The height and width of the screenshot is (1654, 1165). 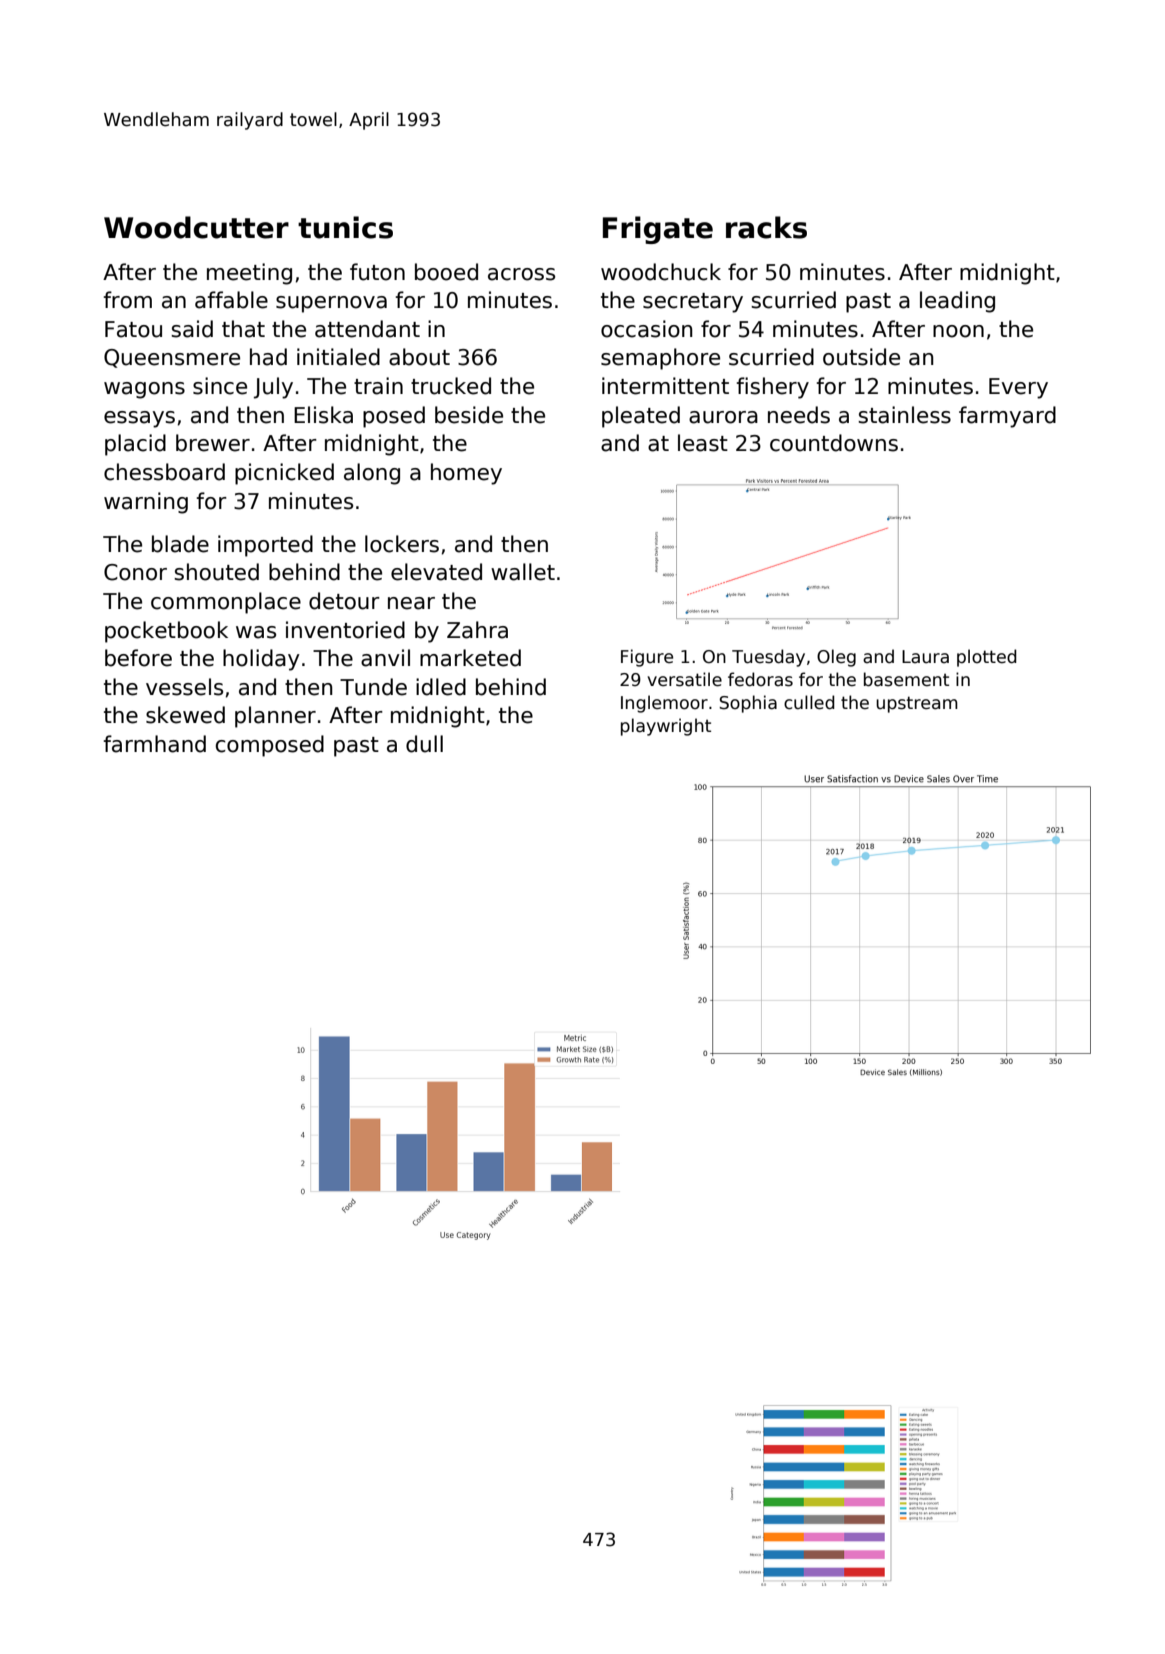 What do you see at coordinates (284, 474) in the screenshot?
I see `picnicked` at bounding box center [284, 474].
